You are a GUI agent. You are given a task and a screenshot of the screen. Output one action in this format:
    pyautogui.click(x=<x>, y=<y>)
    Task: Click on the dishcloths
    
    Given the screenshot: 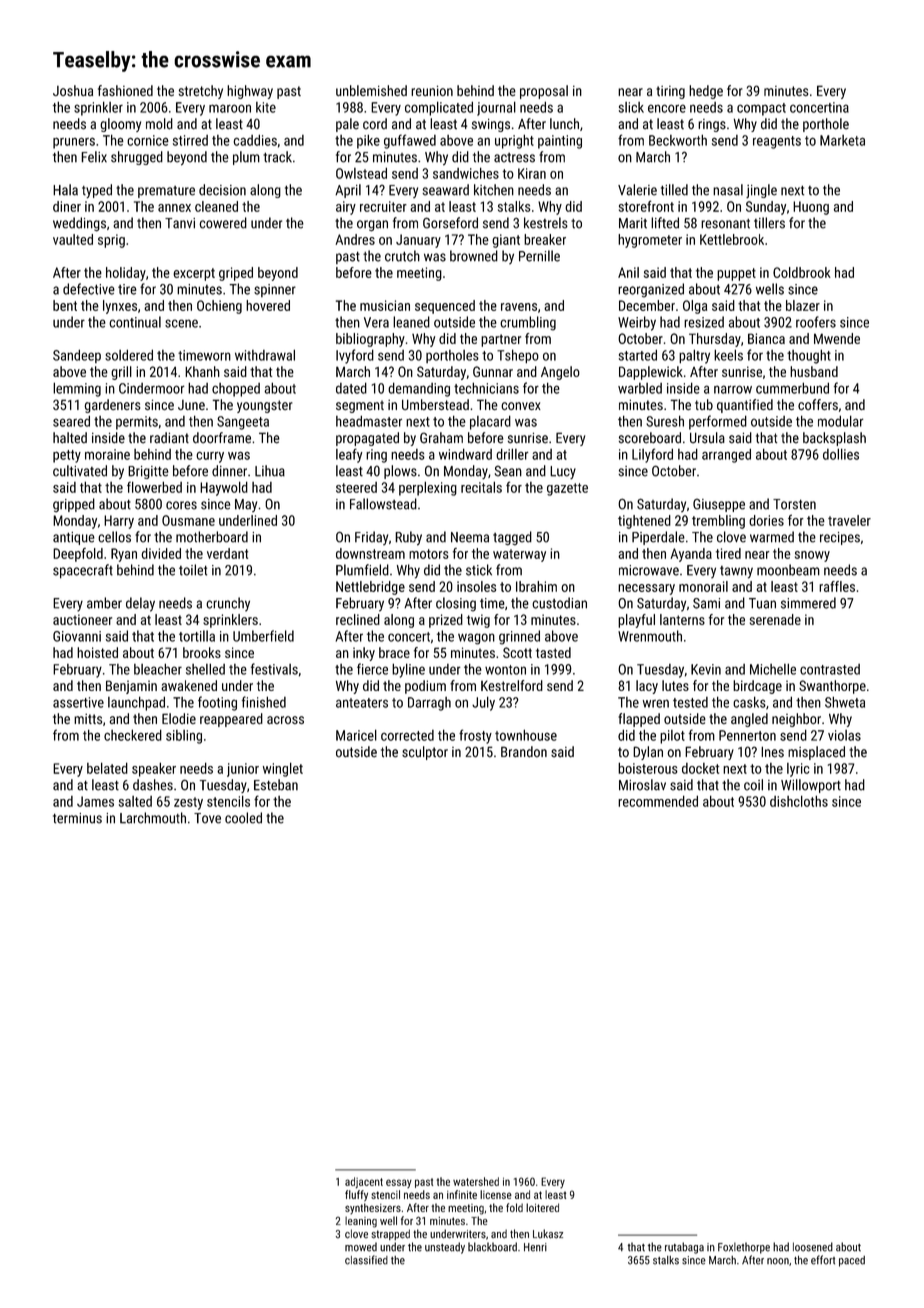 What is the action you would take?
    pyautogui.click(x=799, y=801)
